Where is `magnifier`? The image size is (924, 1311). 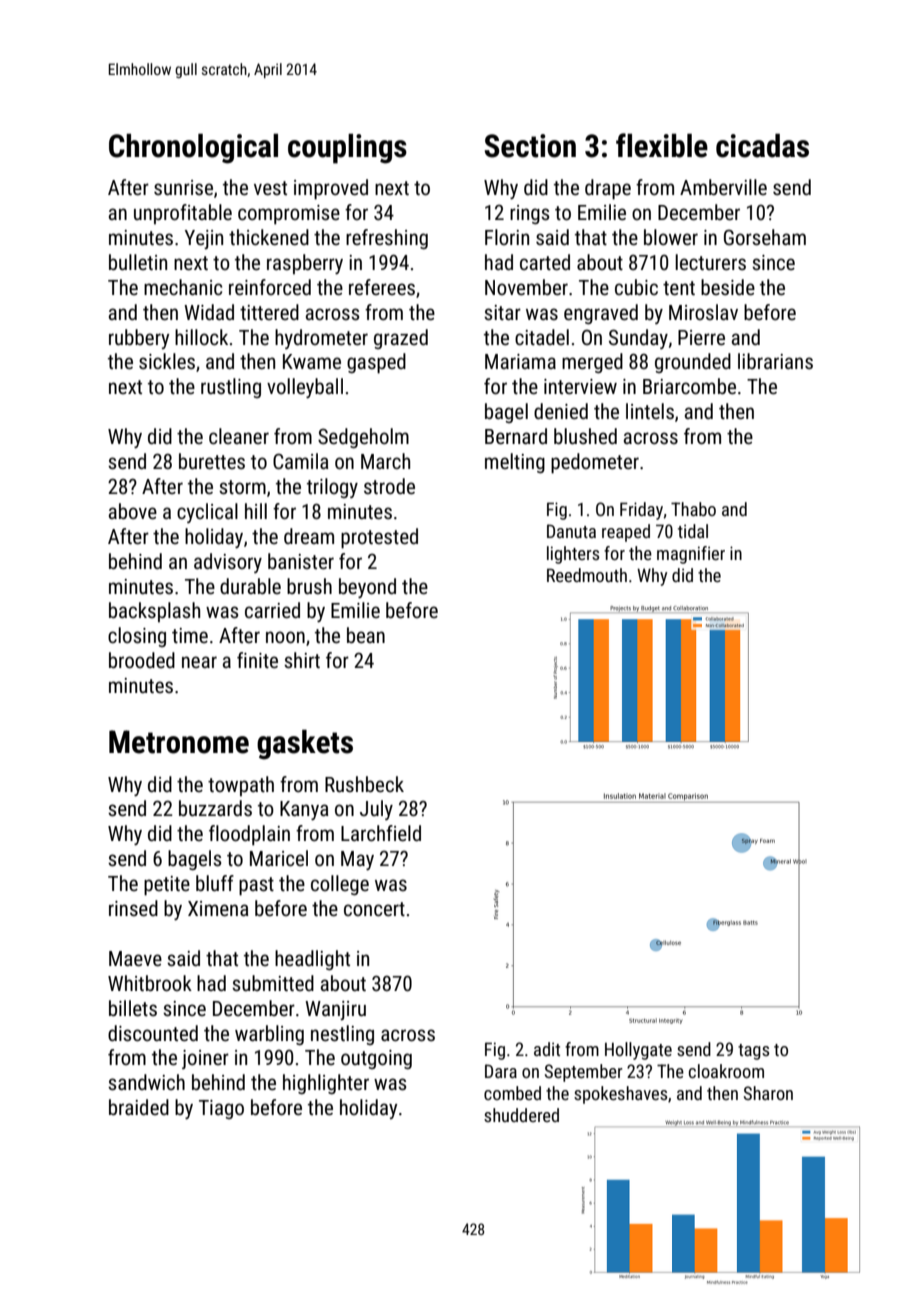
magnifier is located at coordinates (691, 555).
